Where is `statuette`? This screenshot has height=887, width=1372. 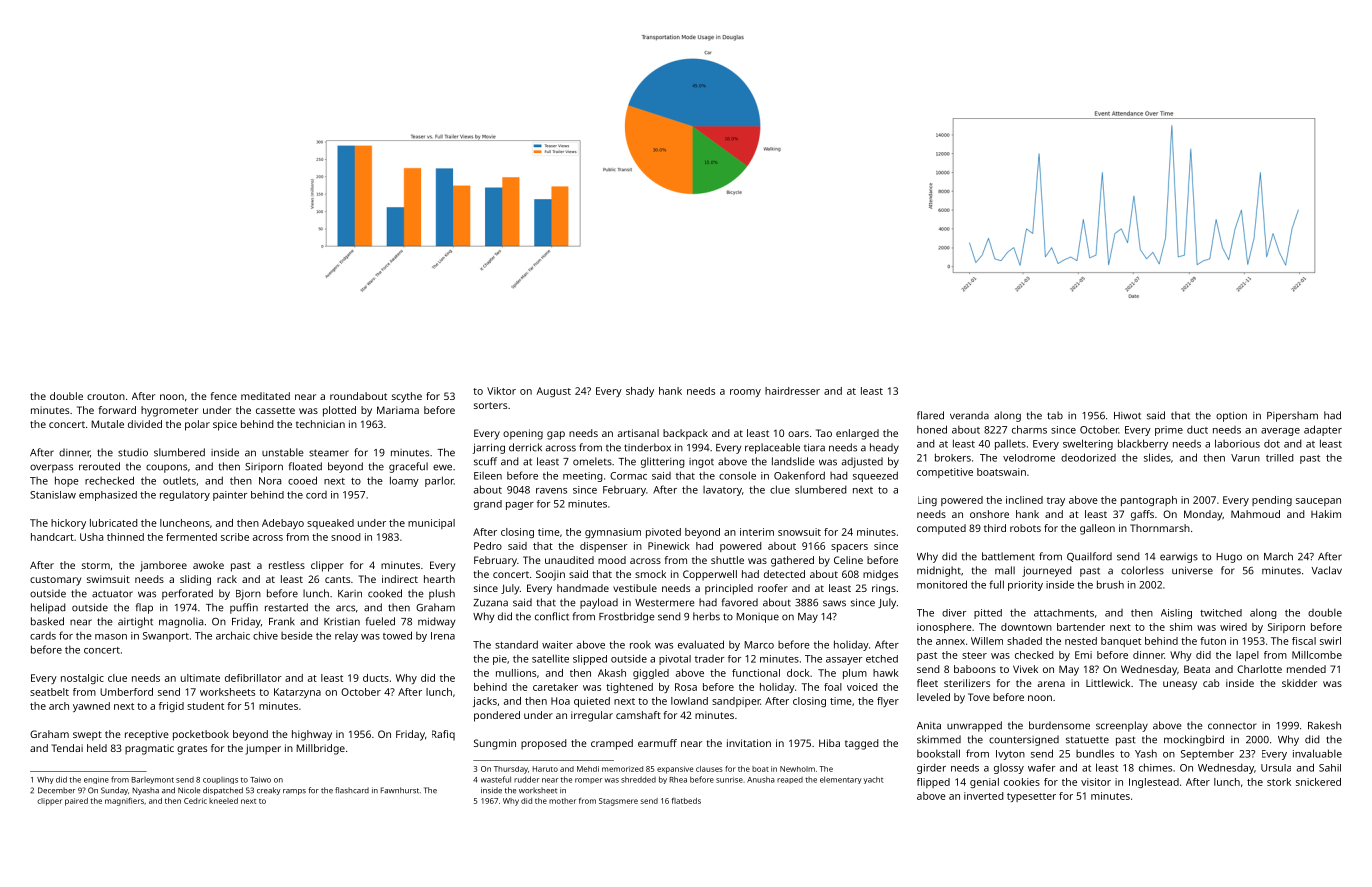 statuette is located at coordinates (1087, 740).
